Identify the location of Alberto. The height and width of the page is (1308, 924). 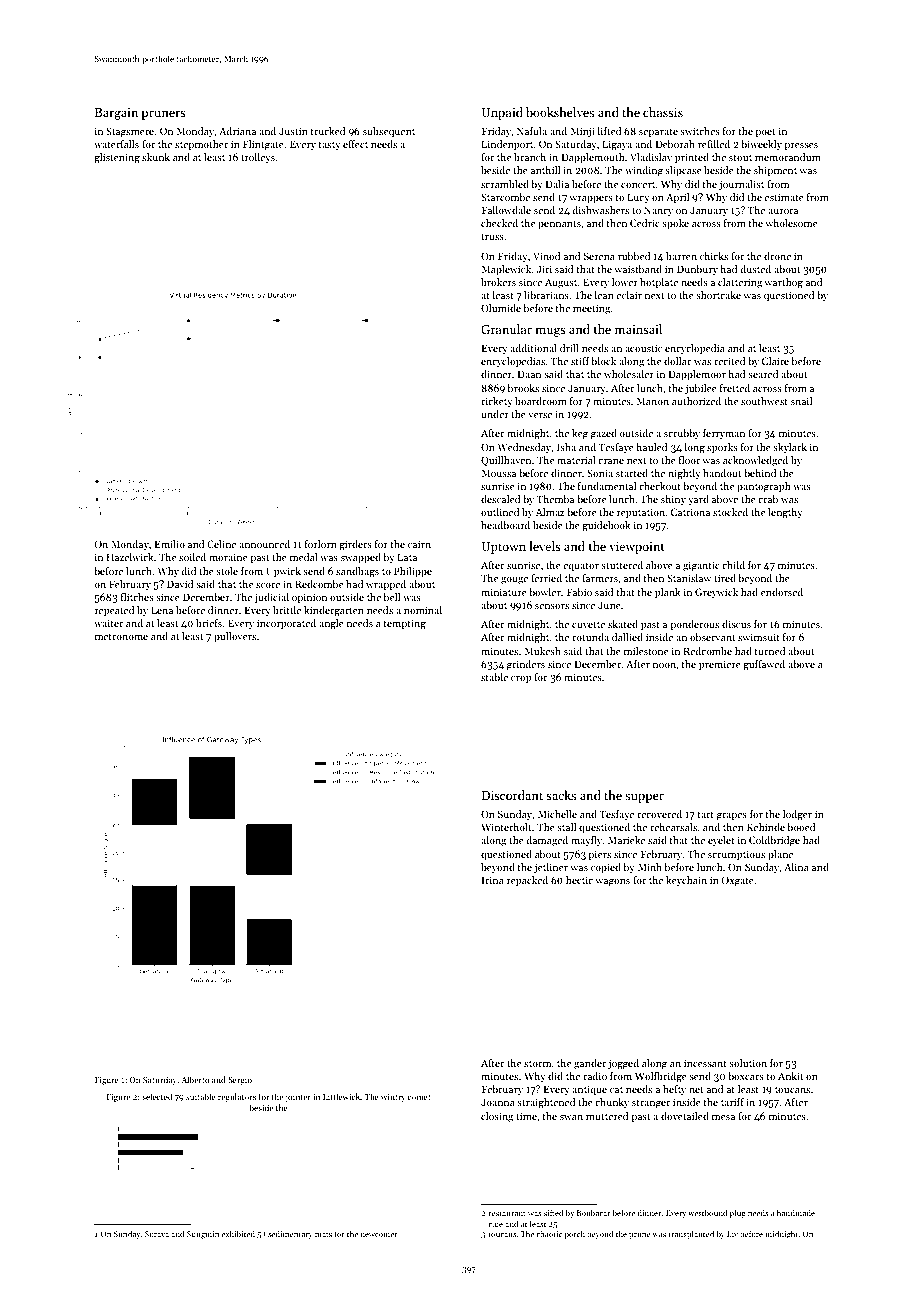
(195, 1079).
